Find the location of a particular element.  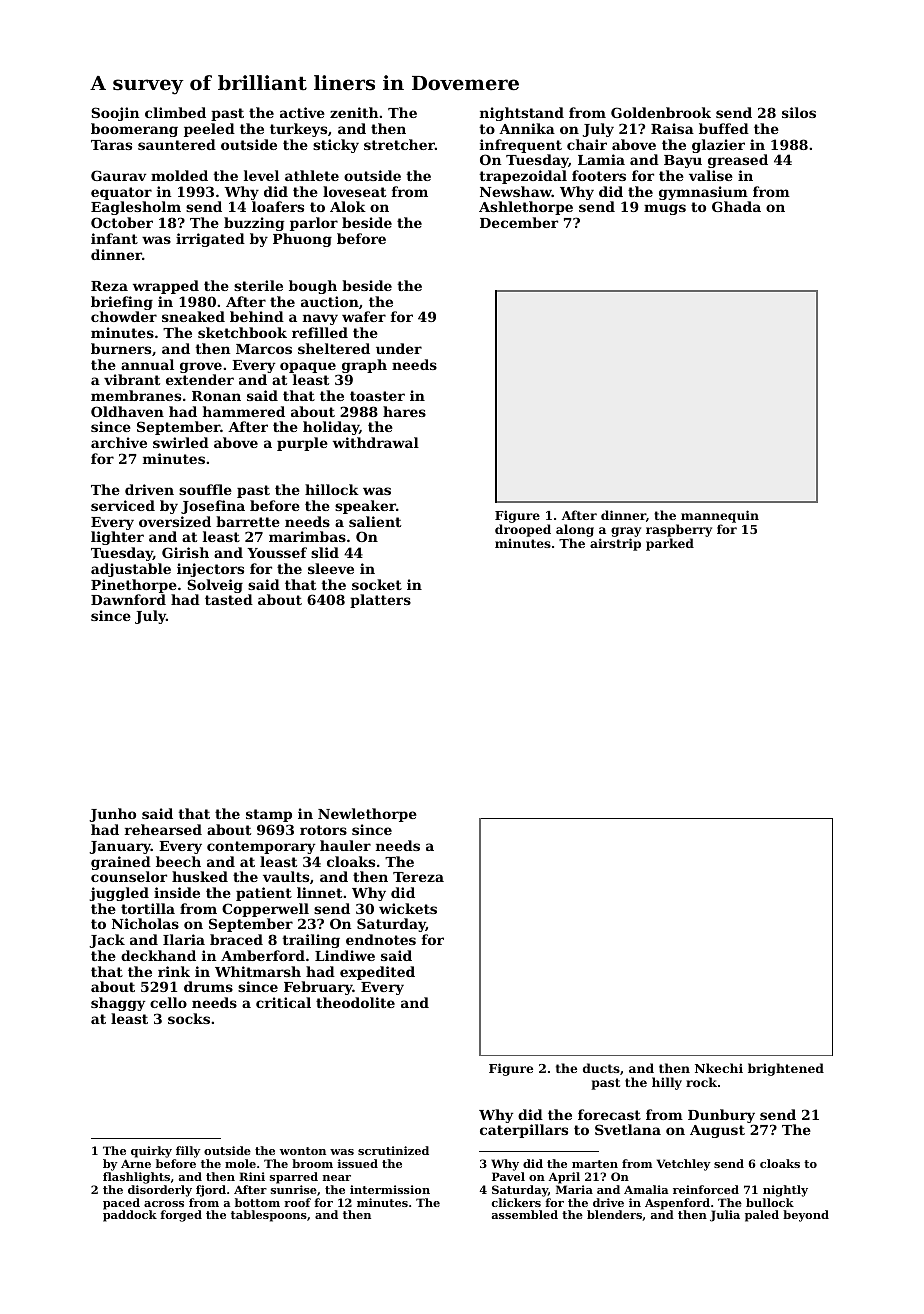

paddock is located at coordinates (130, 1216).
